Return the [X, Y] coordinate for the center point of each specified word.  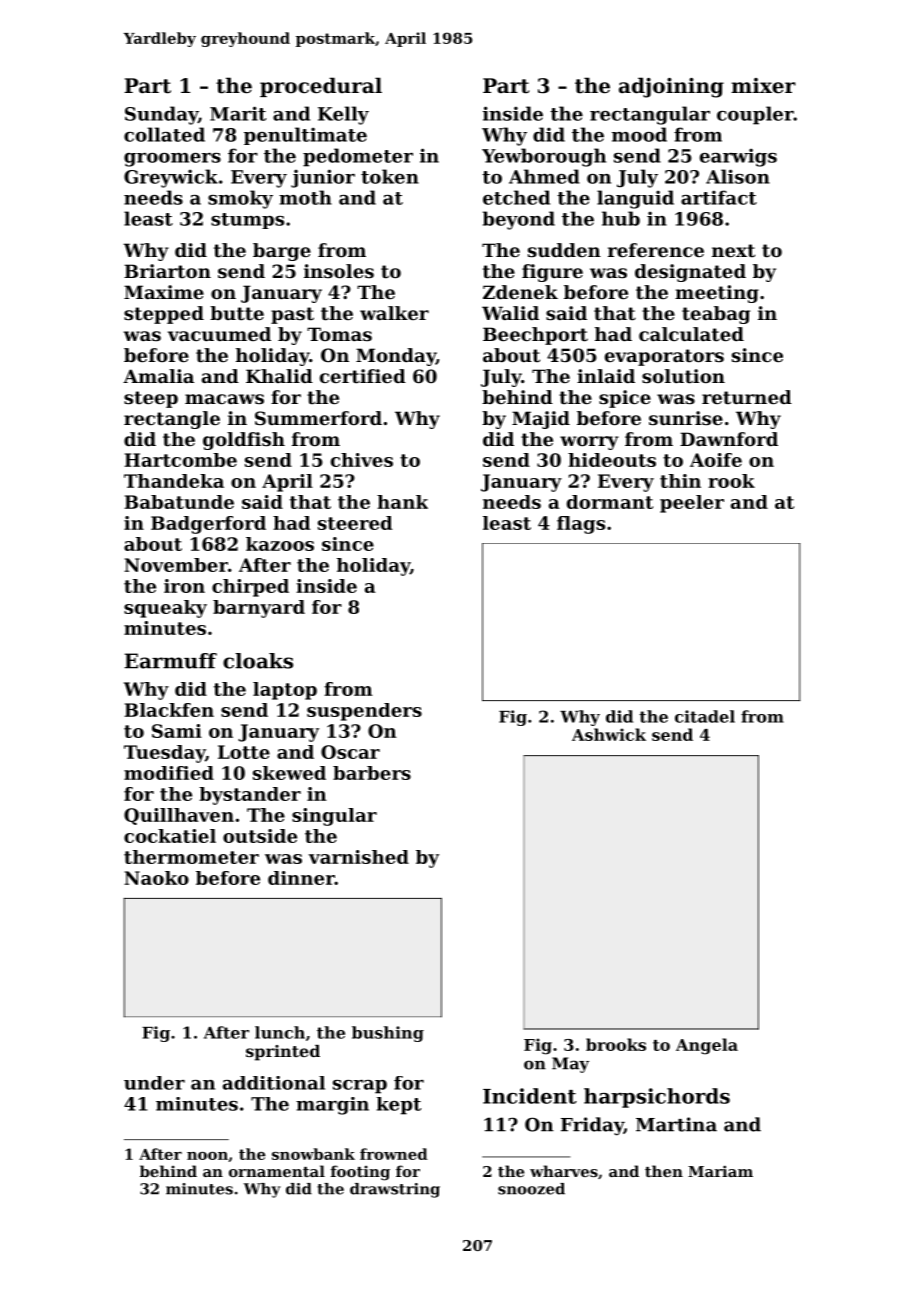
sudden [564, 250]
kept [398, 1106]
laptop [285, 691]
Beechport [535, 336]
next [733, 250]
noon [207, 1156]
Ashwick [609, 734]
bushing [388, 1034]
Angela [707, 1046]
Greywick [171, 178]
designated [690, 273]
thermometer [191, 857]
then [664, 1171]
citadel [705, 716]
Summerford [318, 418]
